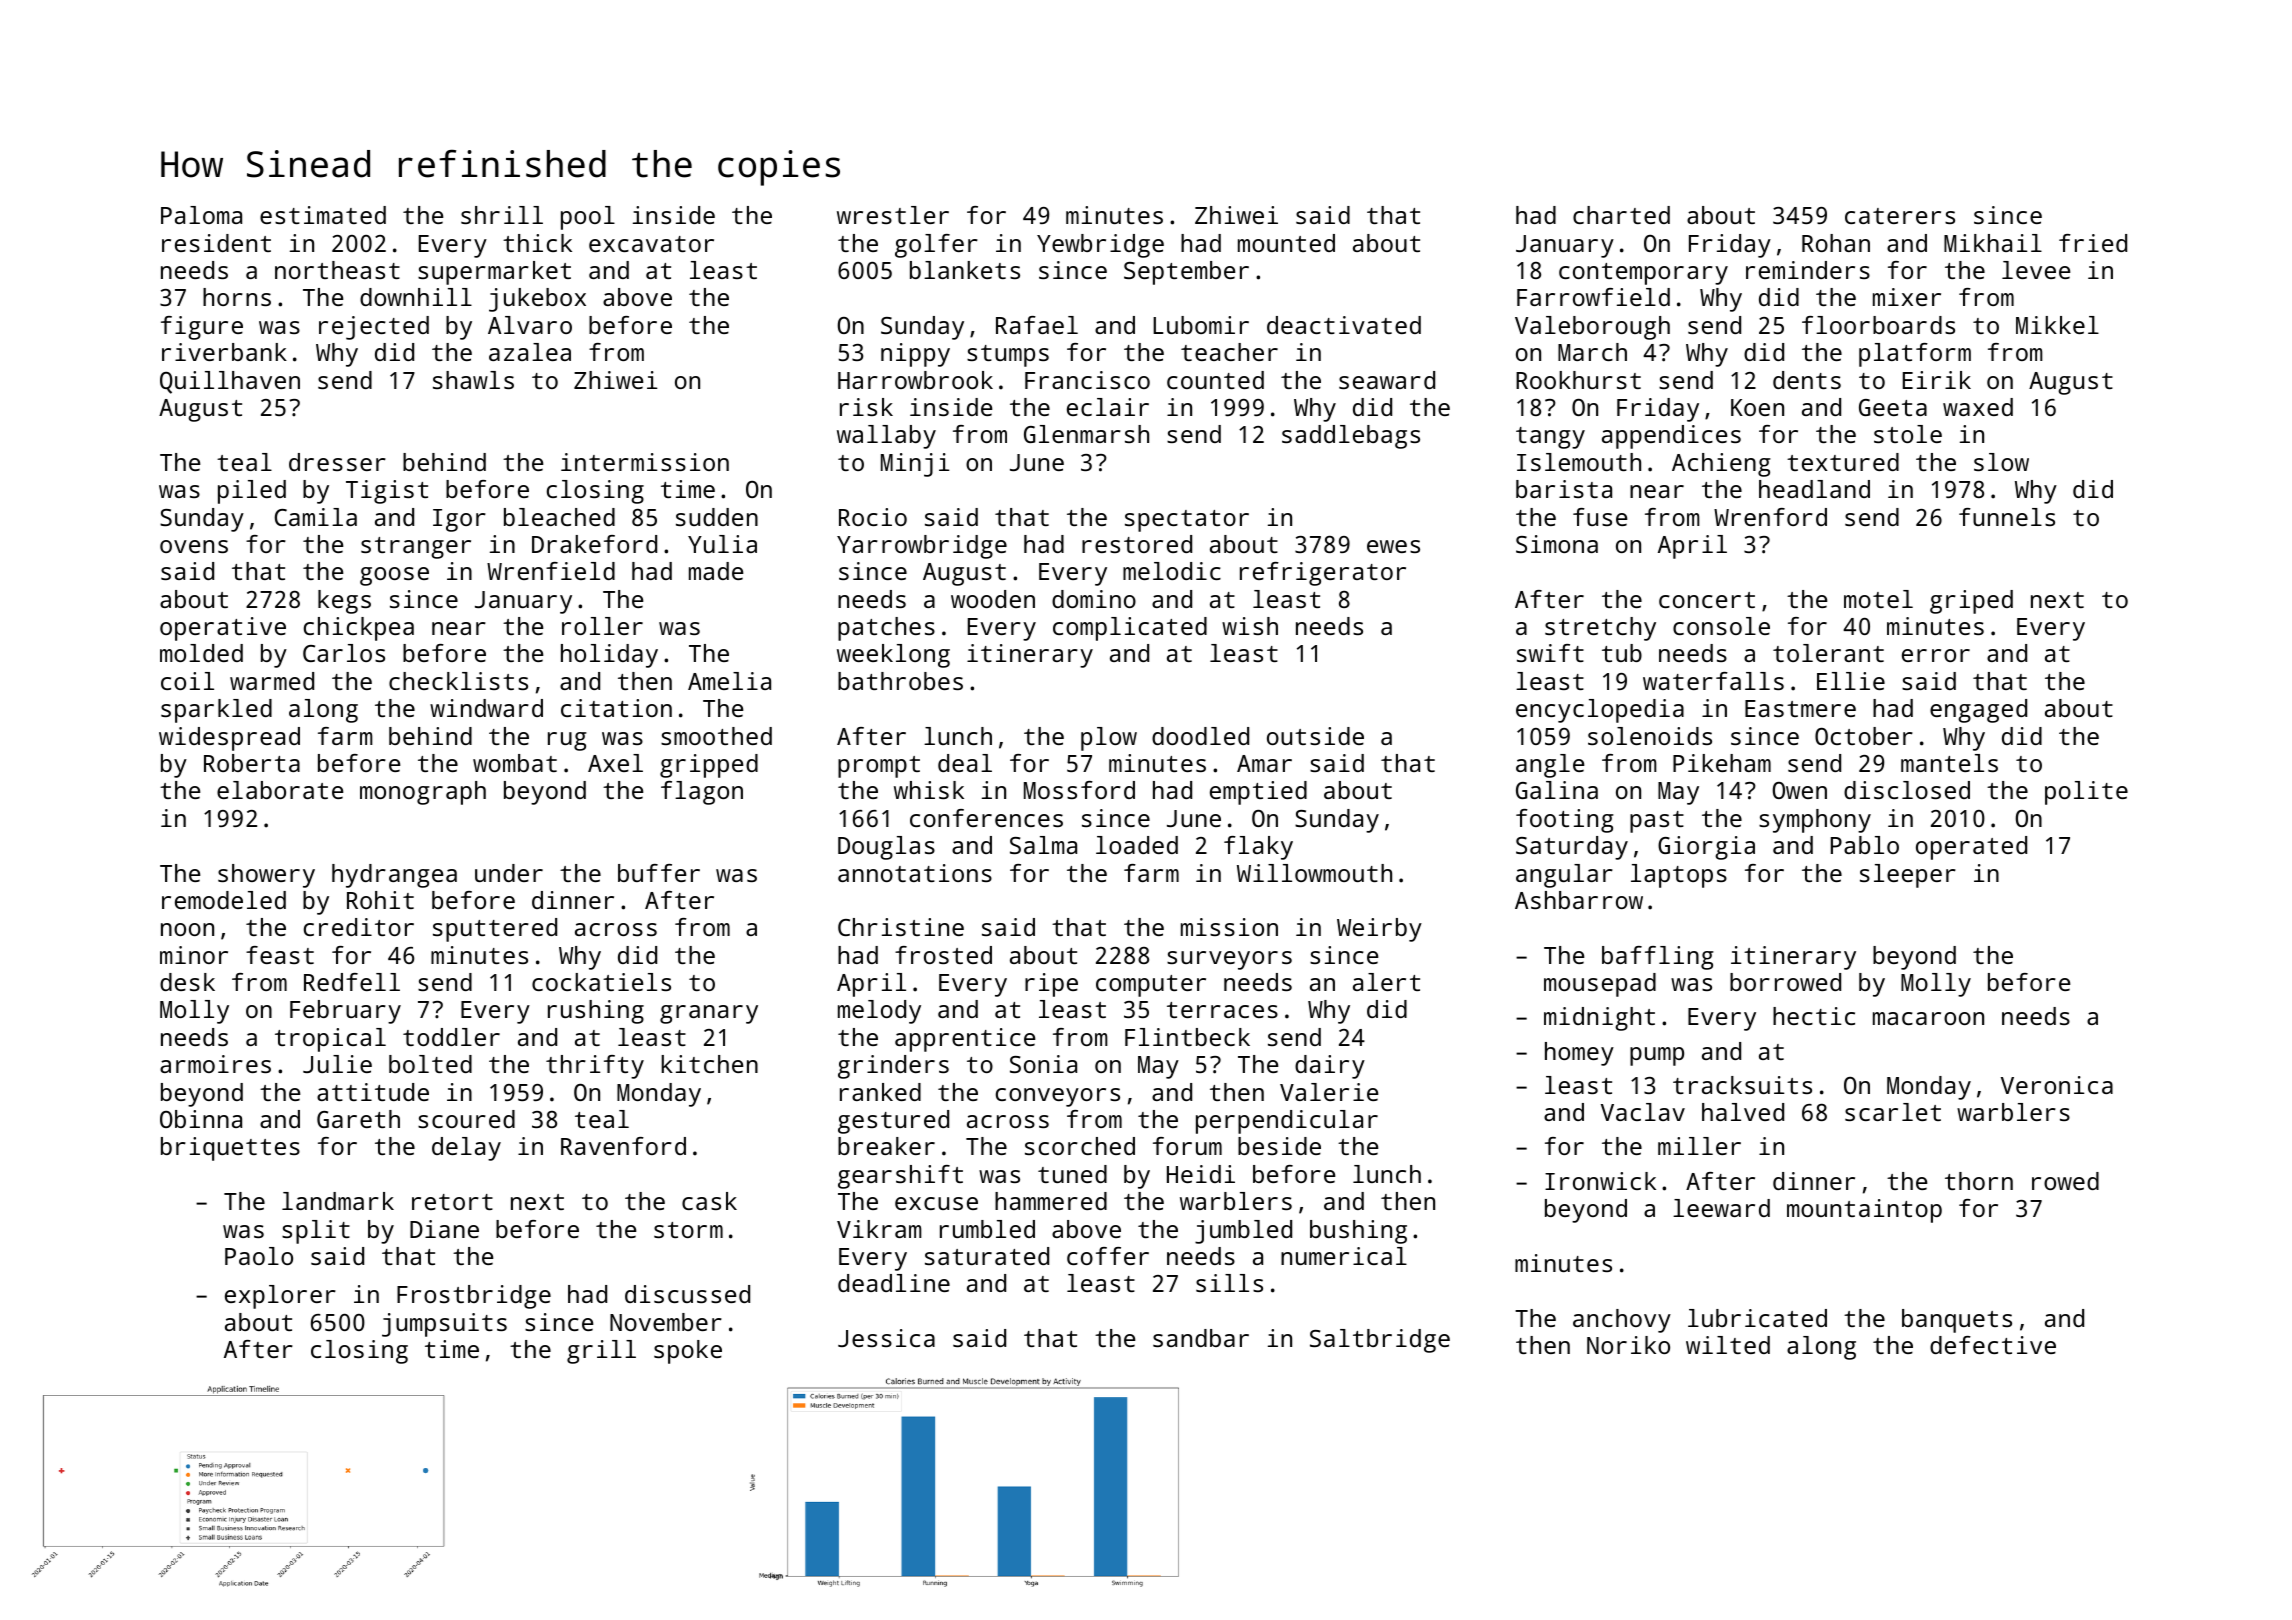 The height and width of the document is (1620, 2292). What do you see at coordinates (894, 1283) in the document?
I see `deadline` at bounding box center [894, 1283].
